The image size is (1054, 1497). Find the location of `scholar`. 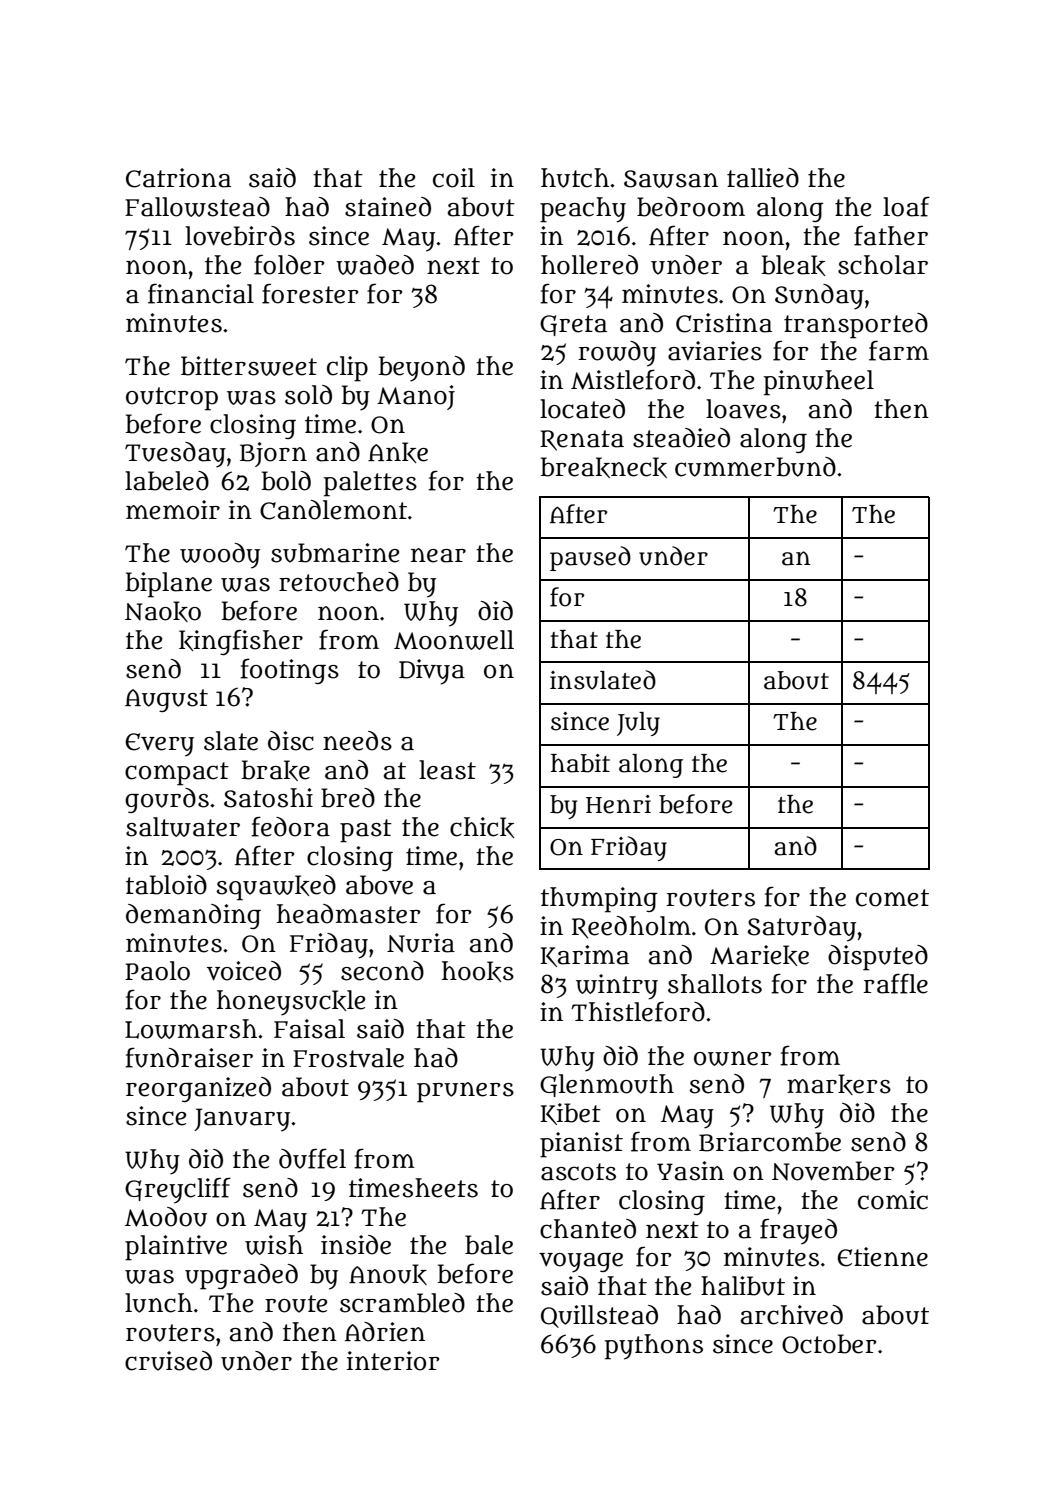

scholar is located at coordinates (883, 265).
